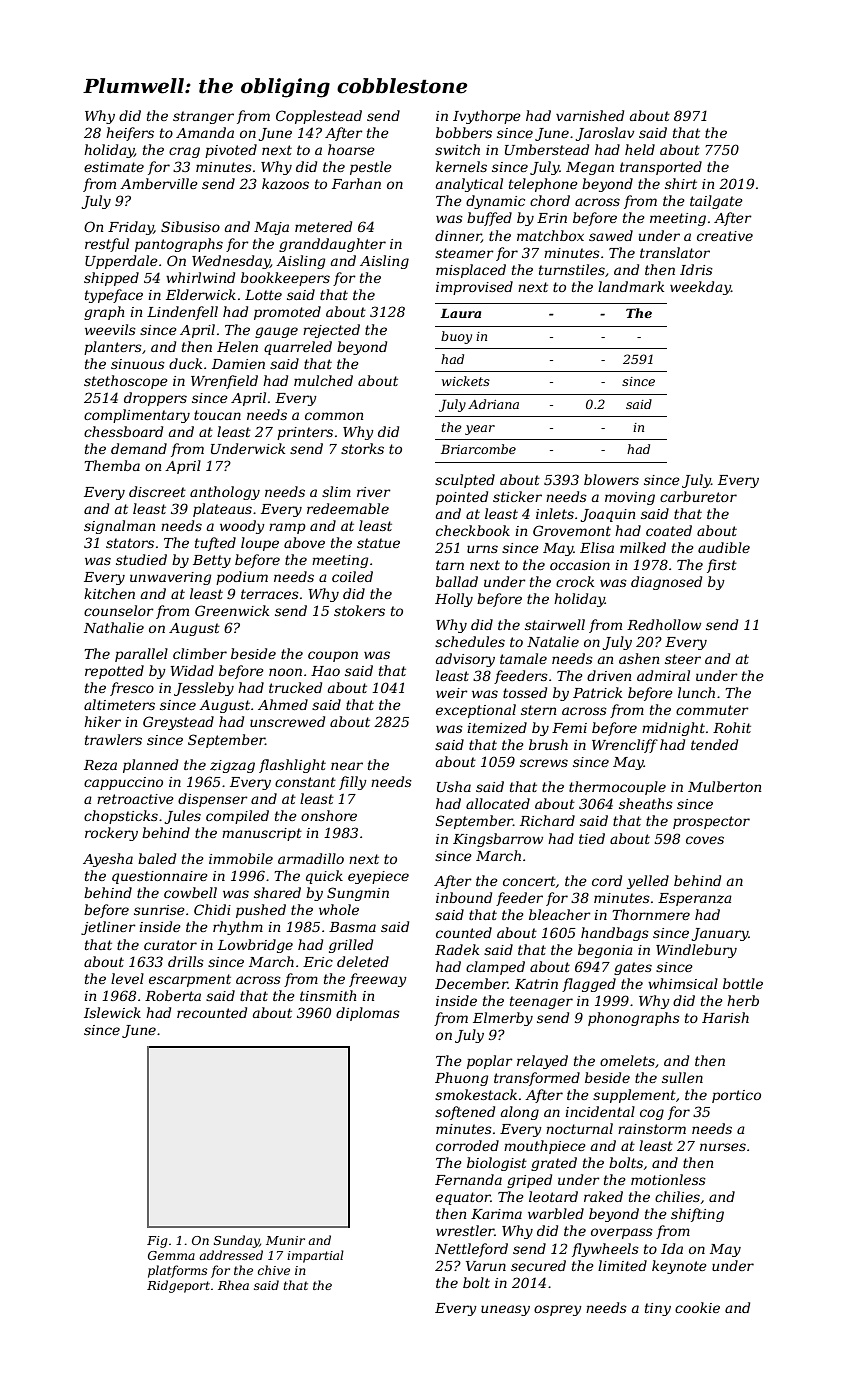 This screenshot has width=849, height=1400. I want to click on climber, so click(200, 653).
